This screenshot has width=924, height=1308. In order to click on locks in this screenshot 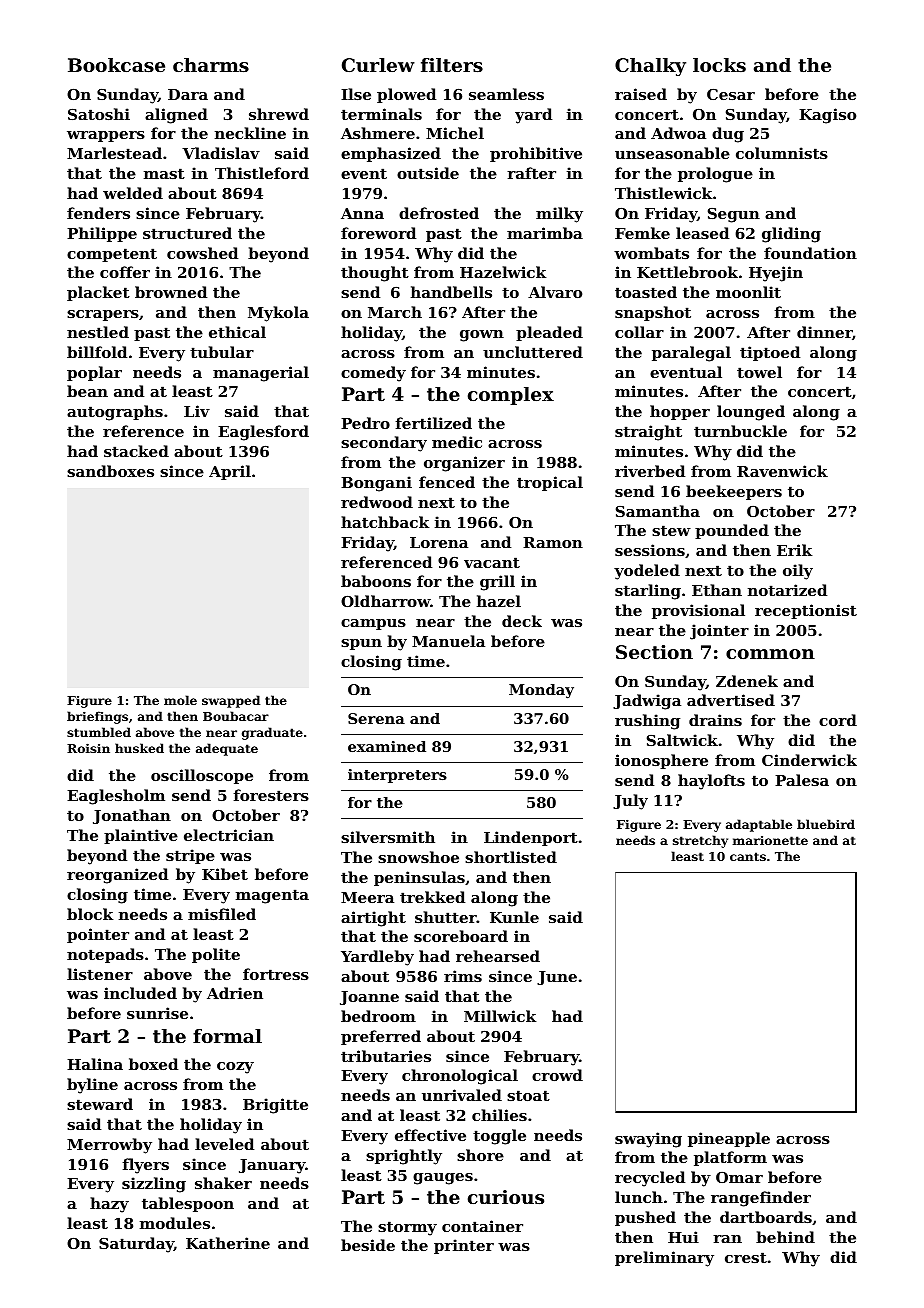, I will do `click(719, 65)`.
